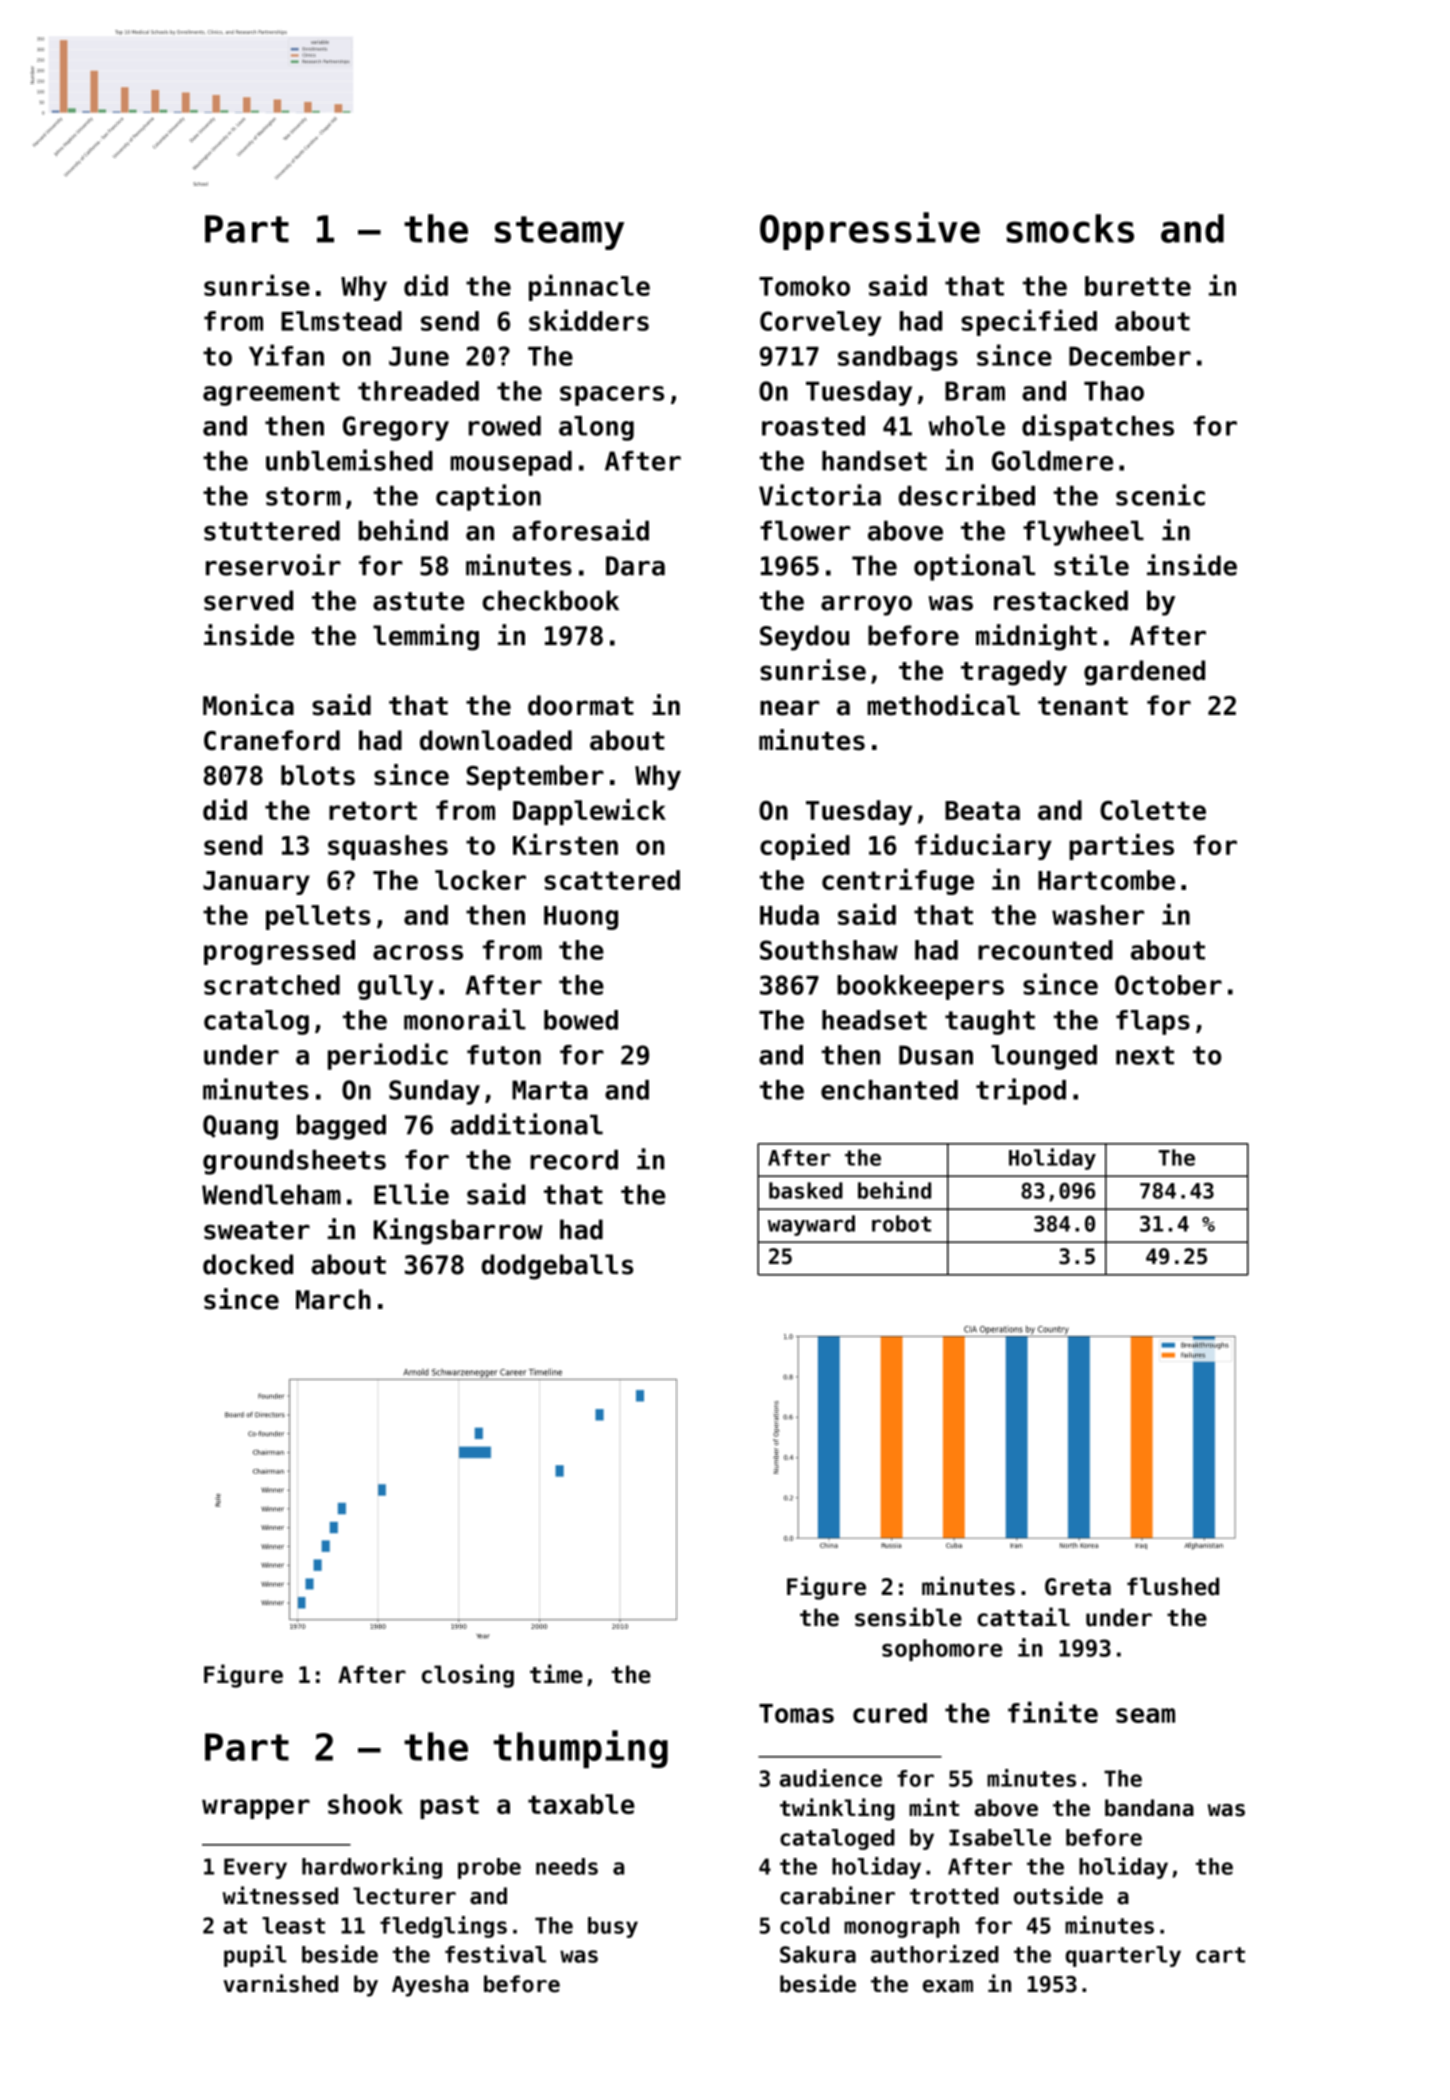 Image resolution: width=1450 pixels, height=2100 pixels. Describe the element at coordinates (418, 952) in the page. I see `across` at that location.
